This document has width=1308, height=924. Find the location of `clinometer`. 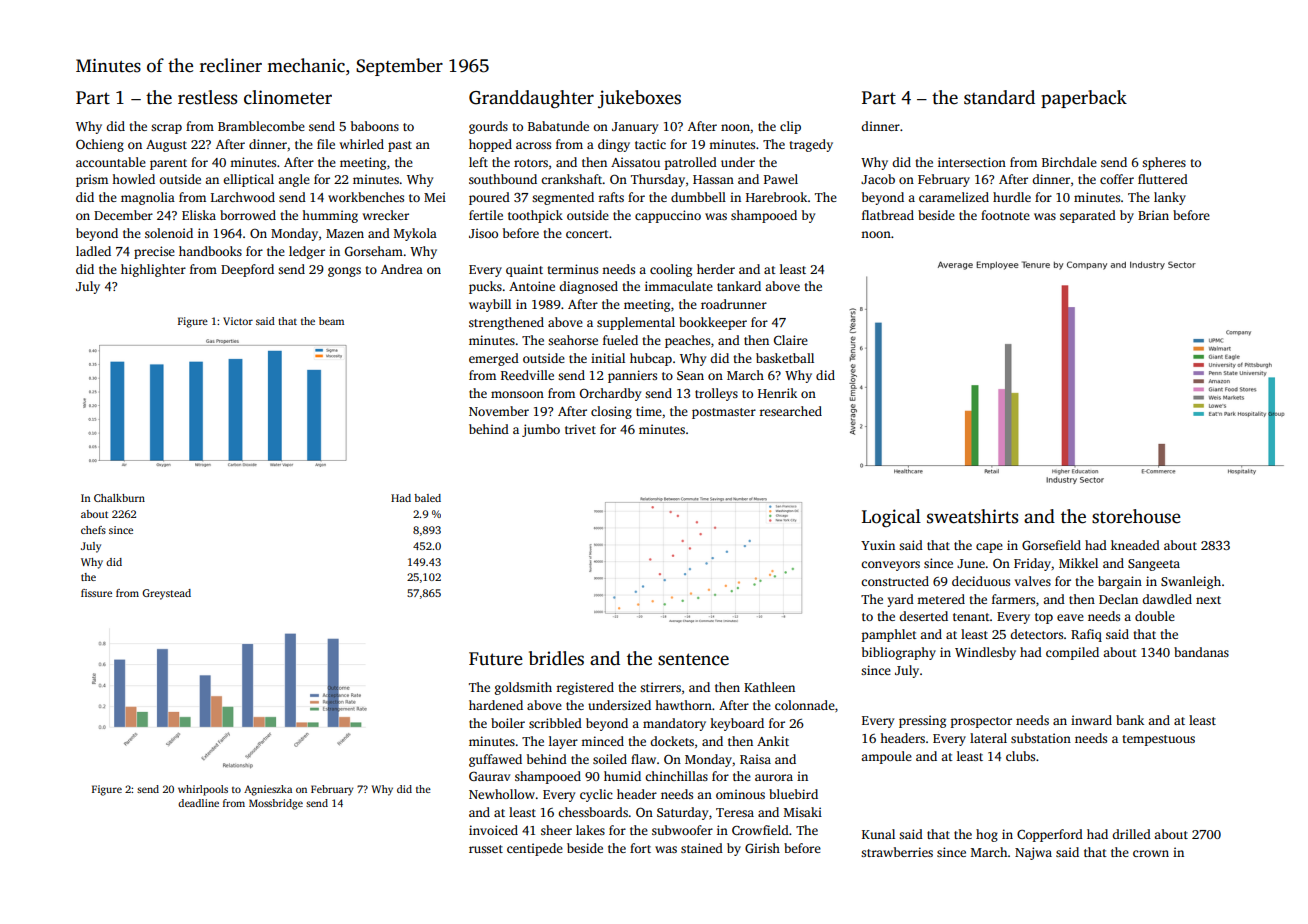

clinometer is located at coordinates (288, 97).
